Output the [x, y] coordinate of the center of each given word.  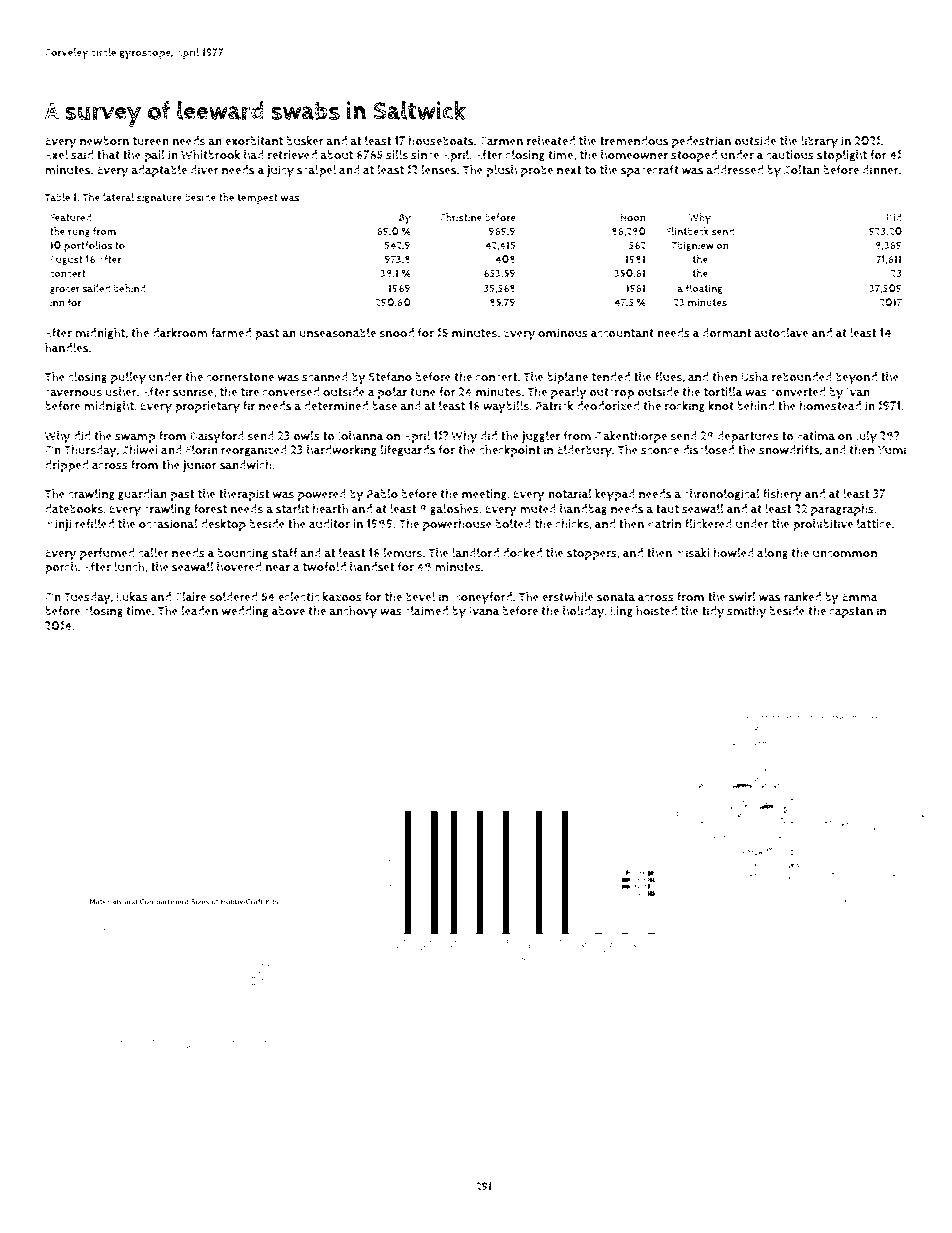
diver [204, 170]
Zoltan [802, 170]
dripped [66, 466]
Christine [461, 217]
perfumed [107, 554]
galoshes [454, 510]
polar [392, 393]
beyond [856, 378]
